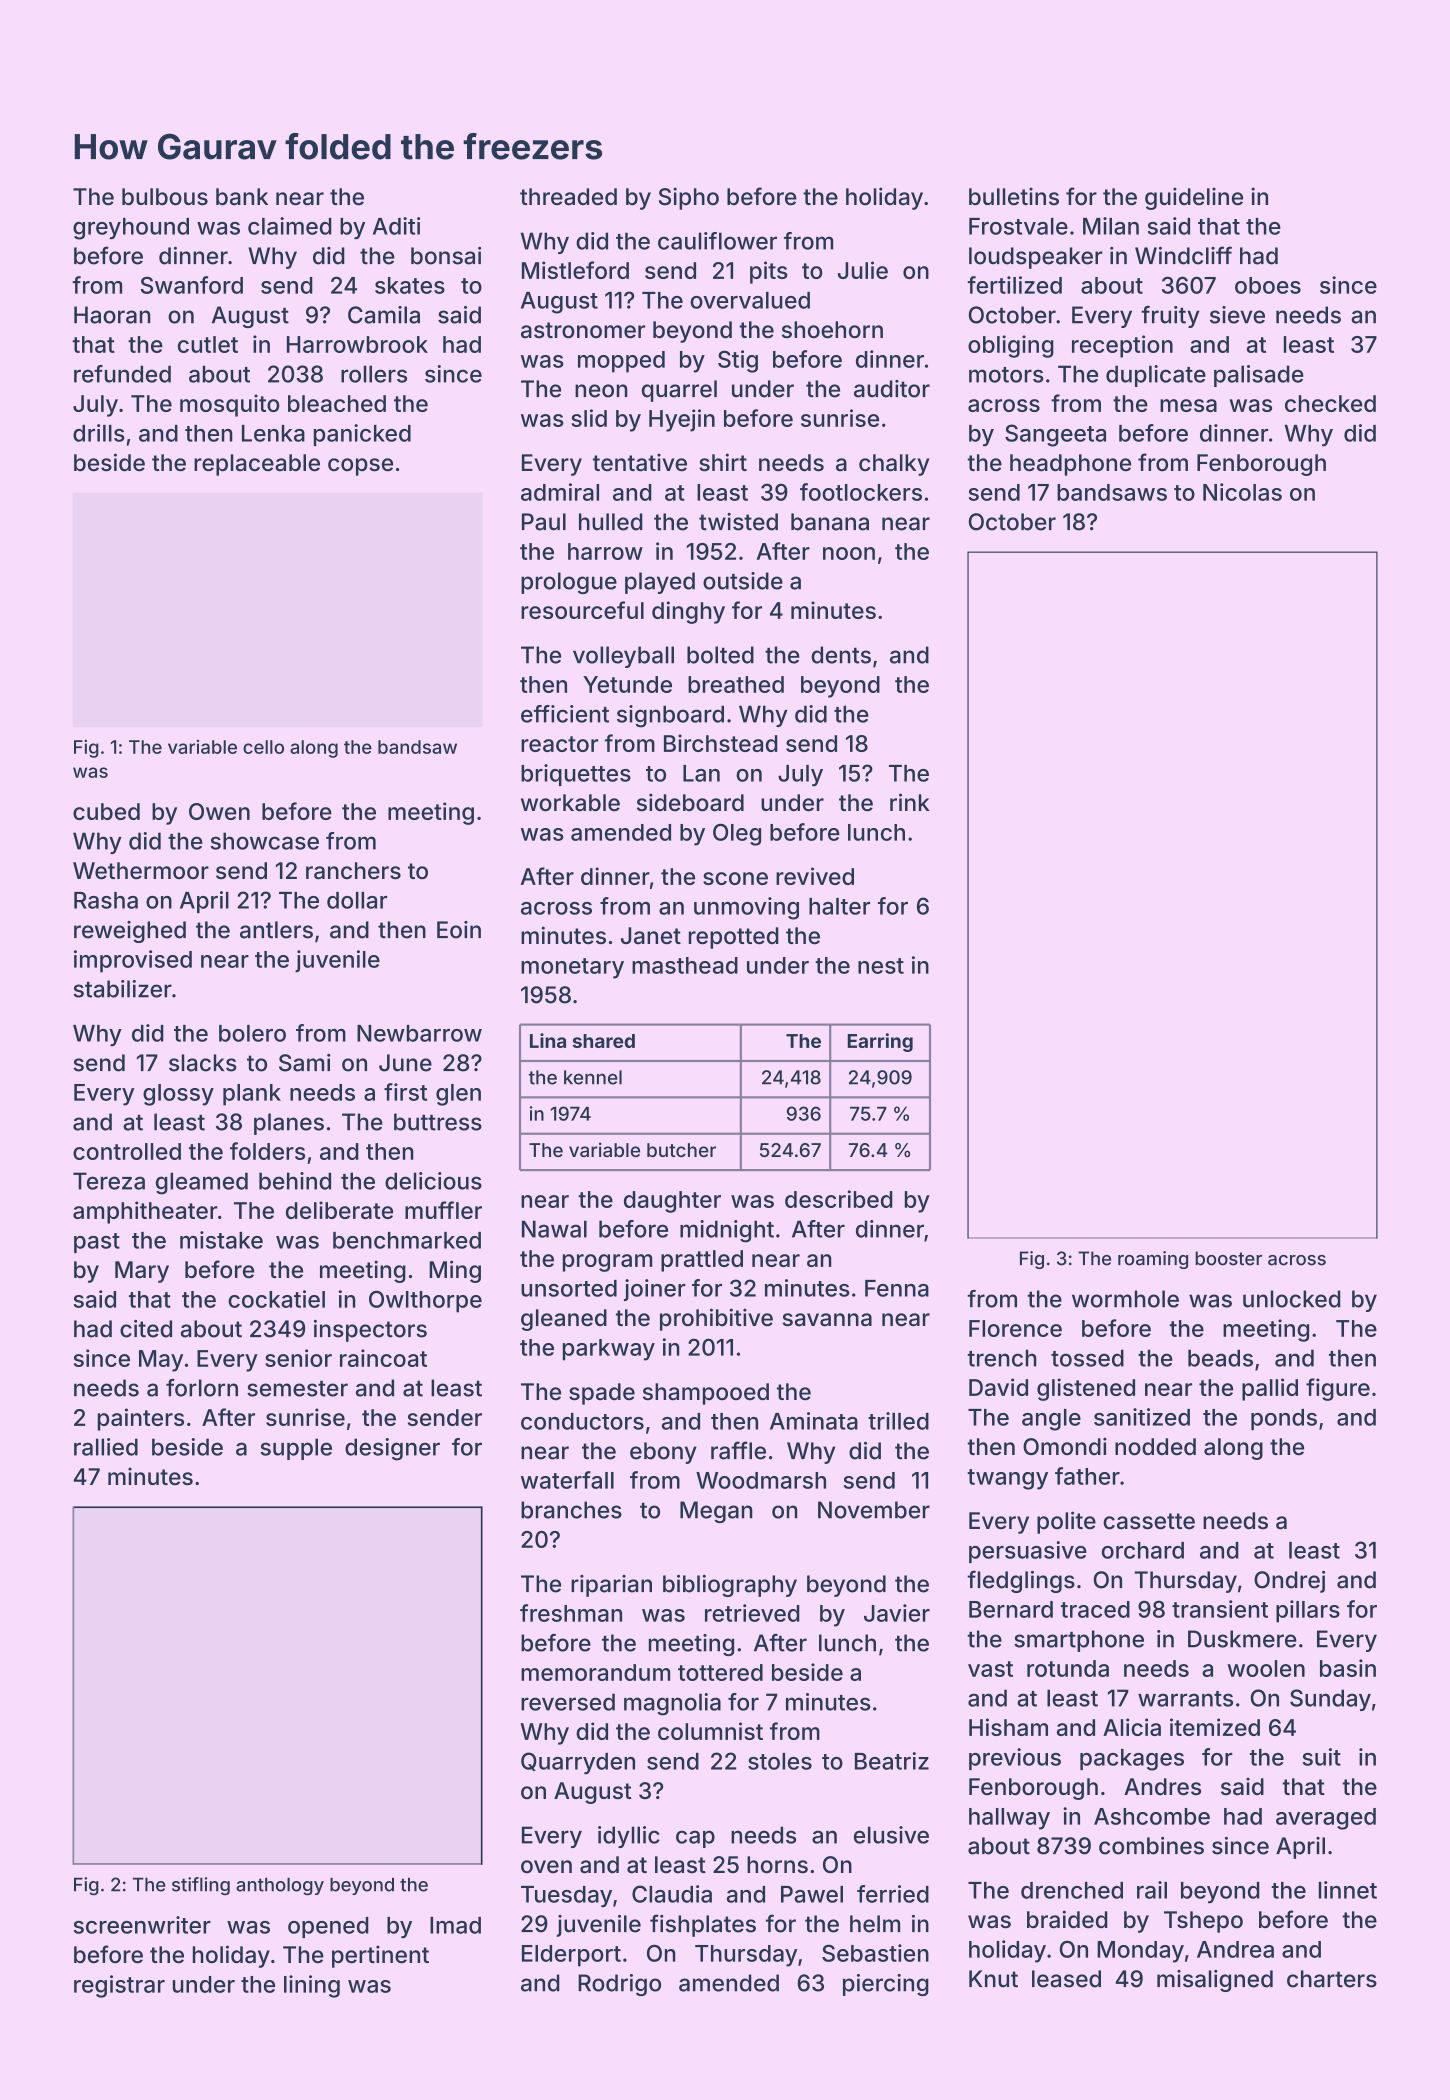  Describe the element at coordinates (1014, 196) in the image. I see `bulletins` at that location.
